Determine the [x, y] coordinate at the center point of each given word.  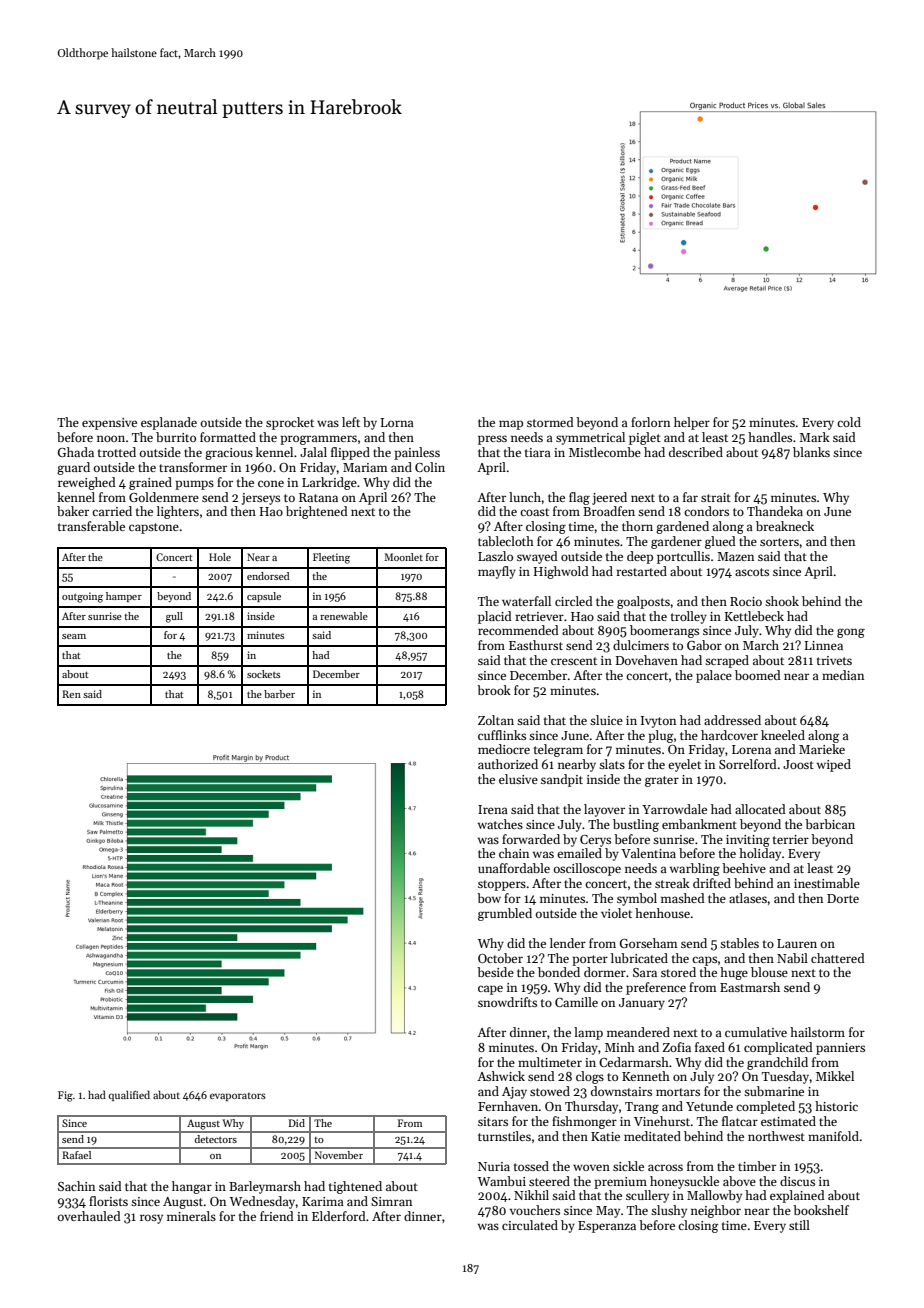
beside [495, 972]
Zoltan [496, 720]
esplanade [169, 423]
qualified [129, 1095]
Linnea [824, 645]
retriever [539, 616]
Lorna [397, 422]
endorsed [268, 576]
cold [849, 422]
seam [74, 636]
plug [661, 736]
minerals [191, 1216]
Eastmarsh [750, 987]
